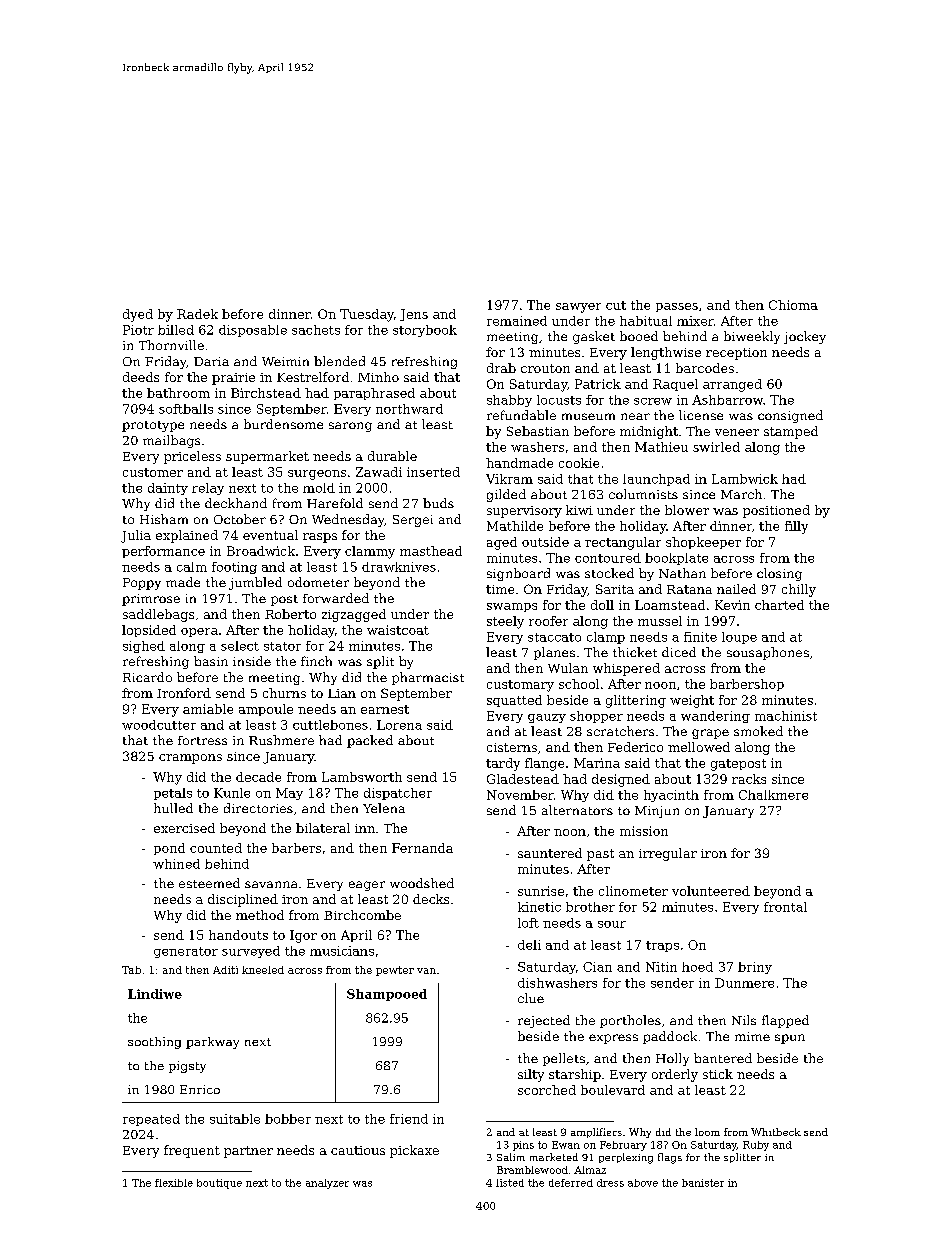  I want to click on near, so click(635, 416).
